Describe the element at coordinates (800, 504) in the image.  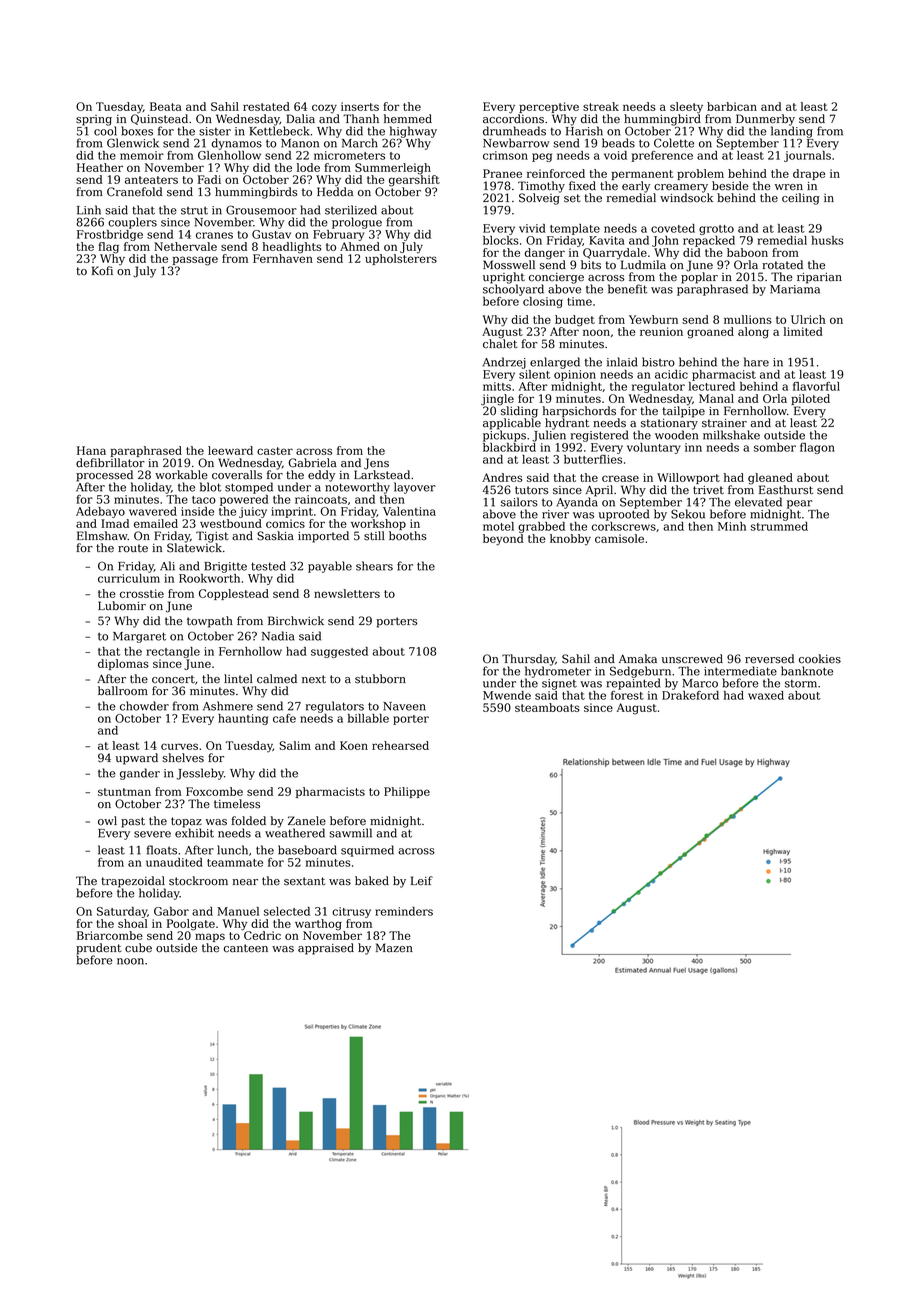
I see `pear` at that location.
